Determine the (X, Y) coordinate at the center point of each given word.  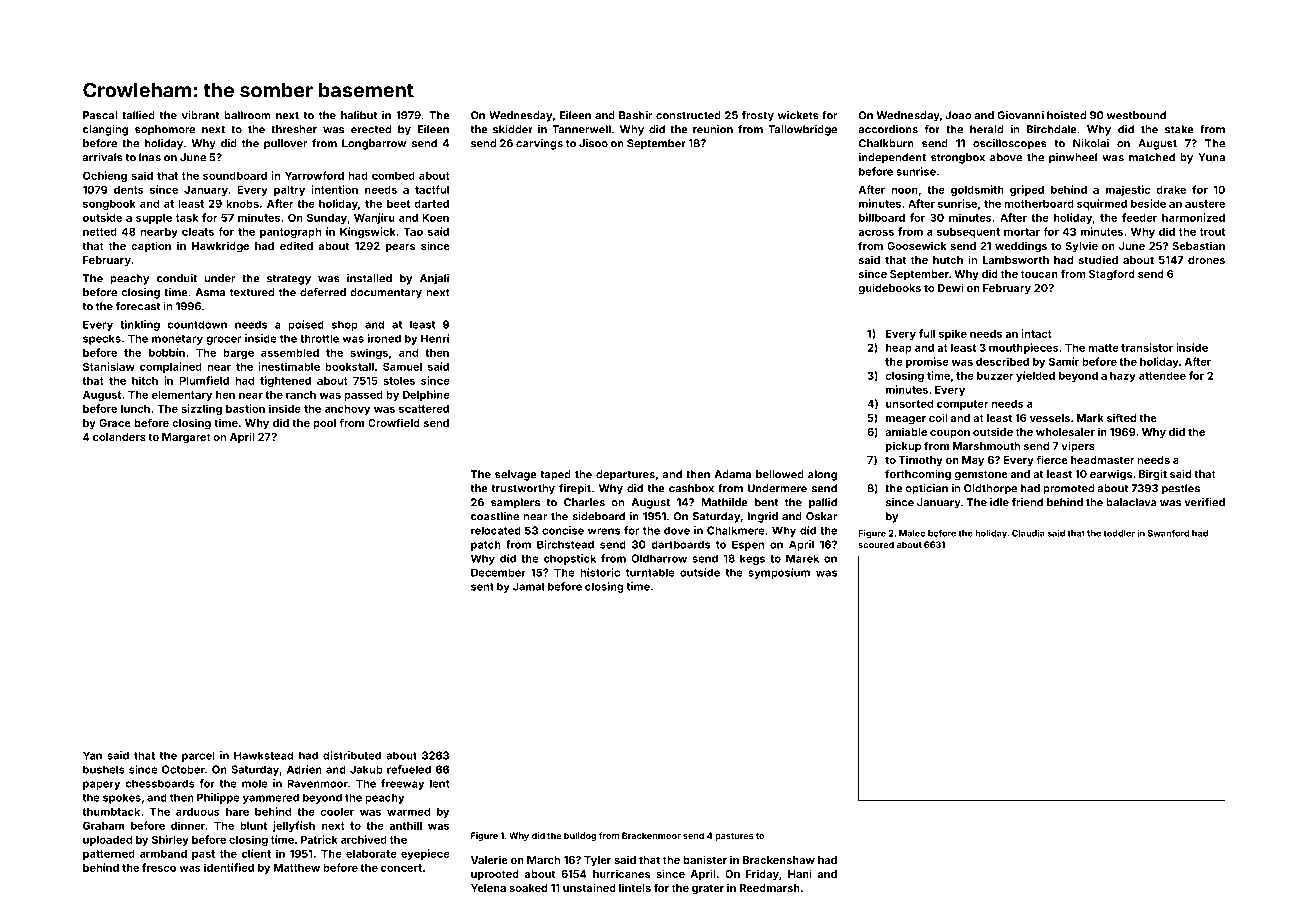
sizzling (201, 409)
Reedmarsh (770, 888)
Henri (435, 338)
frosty (758, 116)
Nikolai (1091, 143)
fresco (159, 867)
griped (1027, 190)
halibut (359, 115)
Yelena (488, 888)
